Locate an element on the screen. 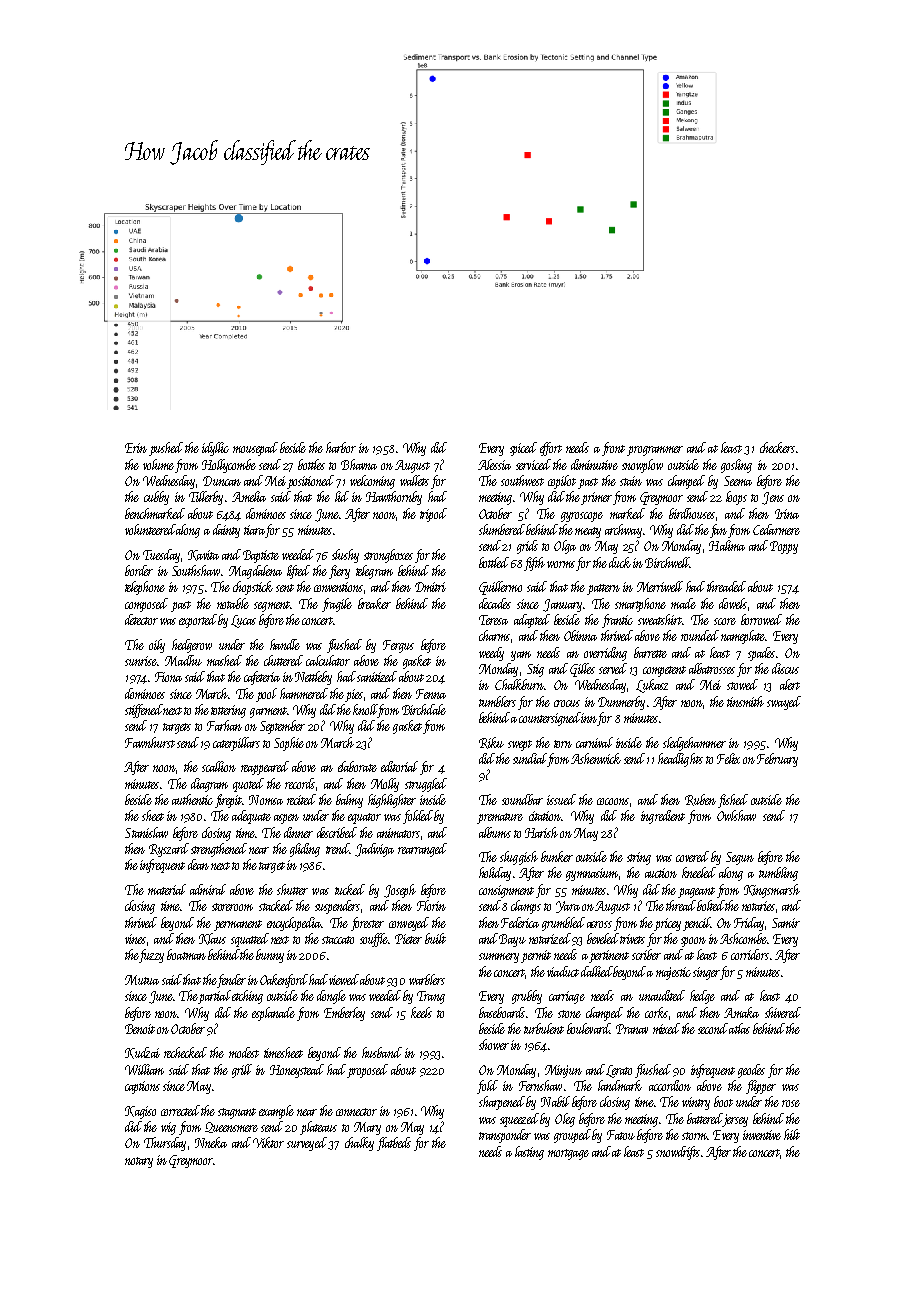 The height and width of the screenshot is (1314, 924). Irina is located at coordinates (787, 514).
